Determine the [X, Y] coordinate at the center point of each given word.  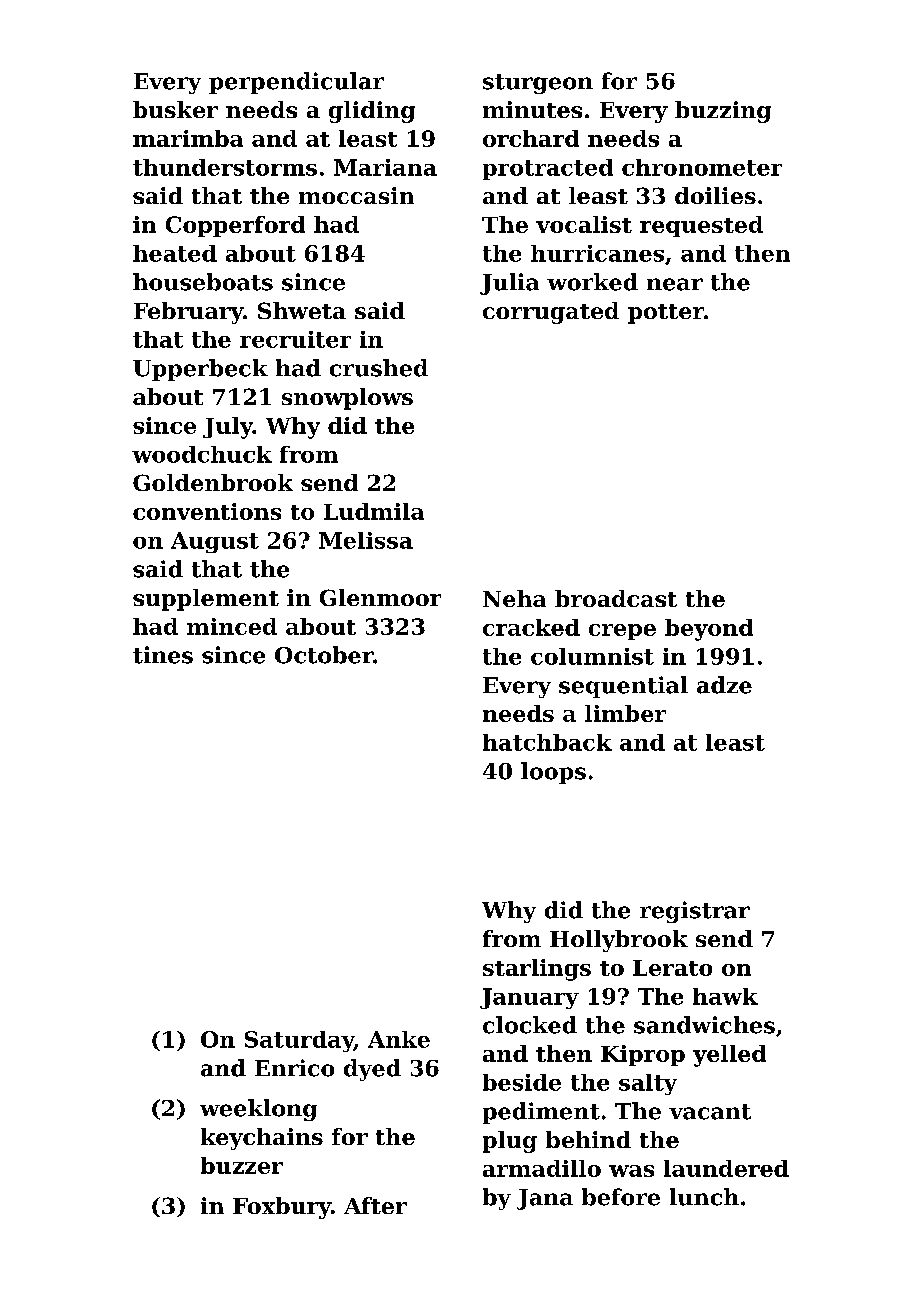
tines [163, 655]
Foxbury [282, 1208]
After [375, 1205]
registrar [695, 912]
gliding [372, 112]
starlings [537, 970]
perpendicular [296, 83]
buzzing [723, 112]
